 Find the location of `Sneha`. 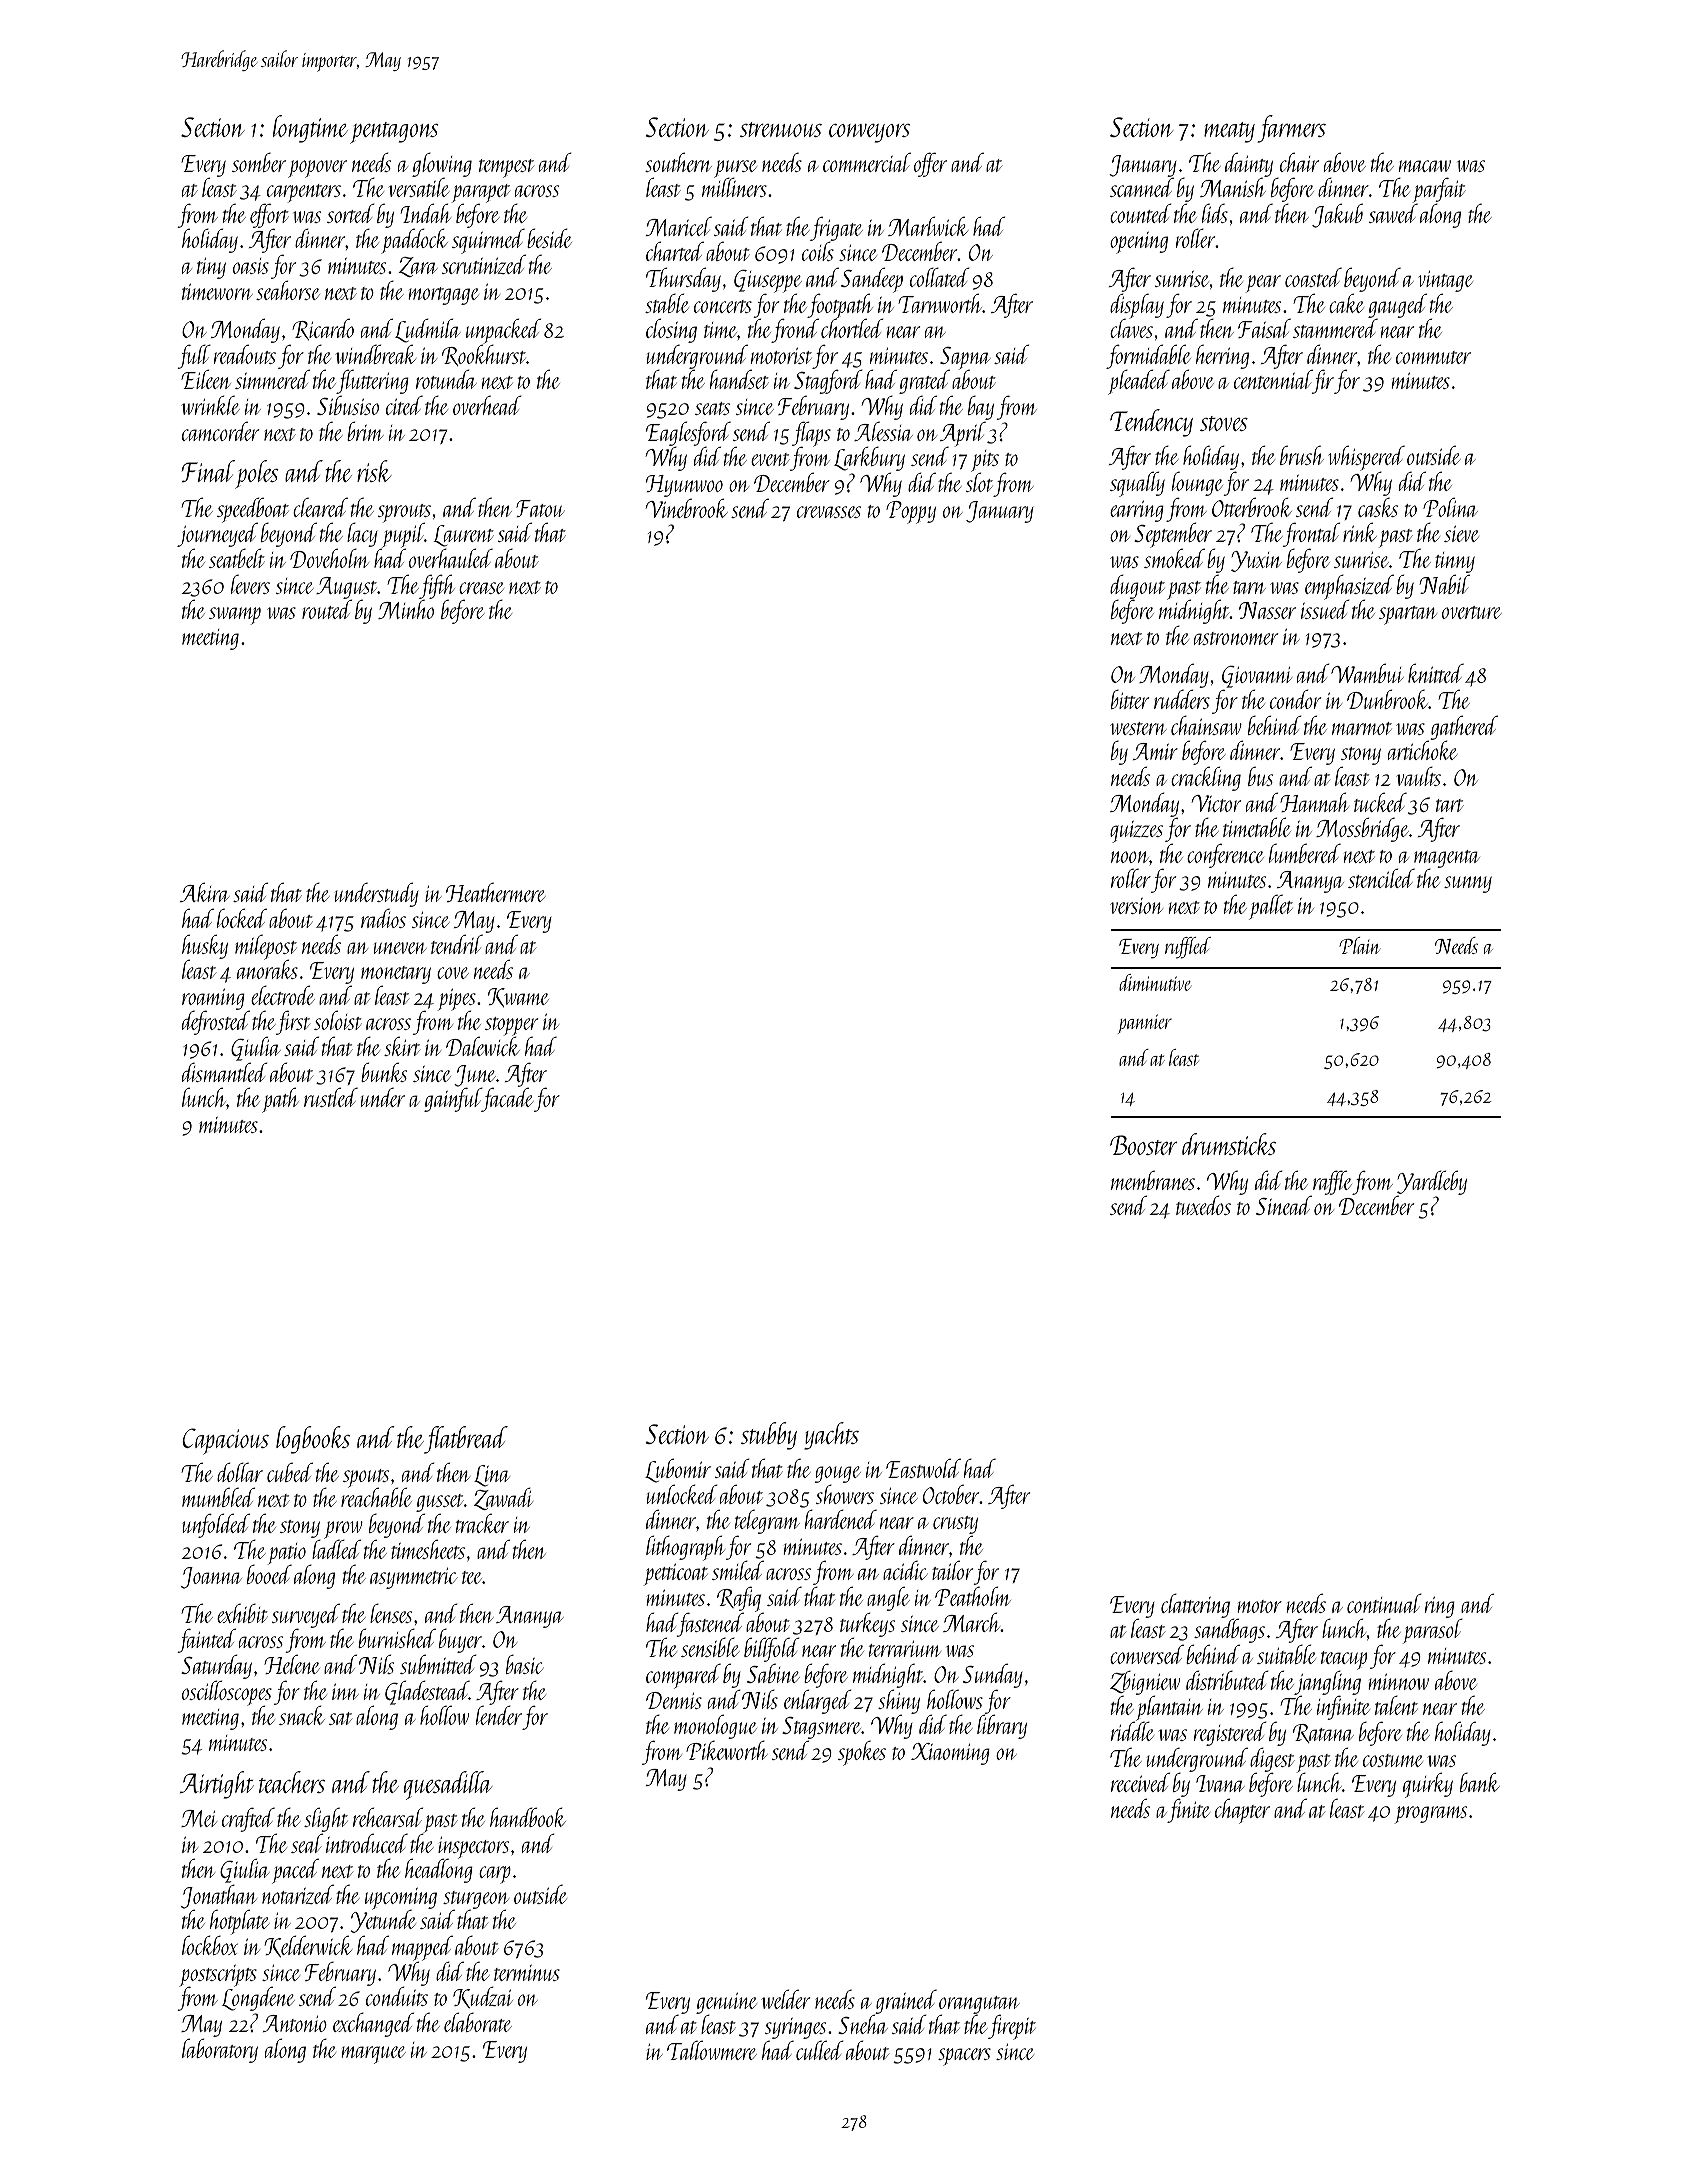

Sneha is located at coordinates (863, 2024).
